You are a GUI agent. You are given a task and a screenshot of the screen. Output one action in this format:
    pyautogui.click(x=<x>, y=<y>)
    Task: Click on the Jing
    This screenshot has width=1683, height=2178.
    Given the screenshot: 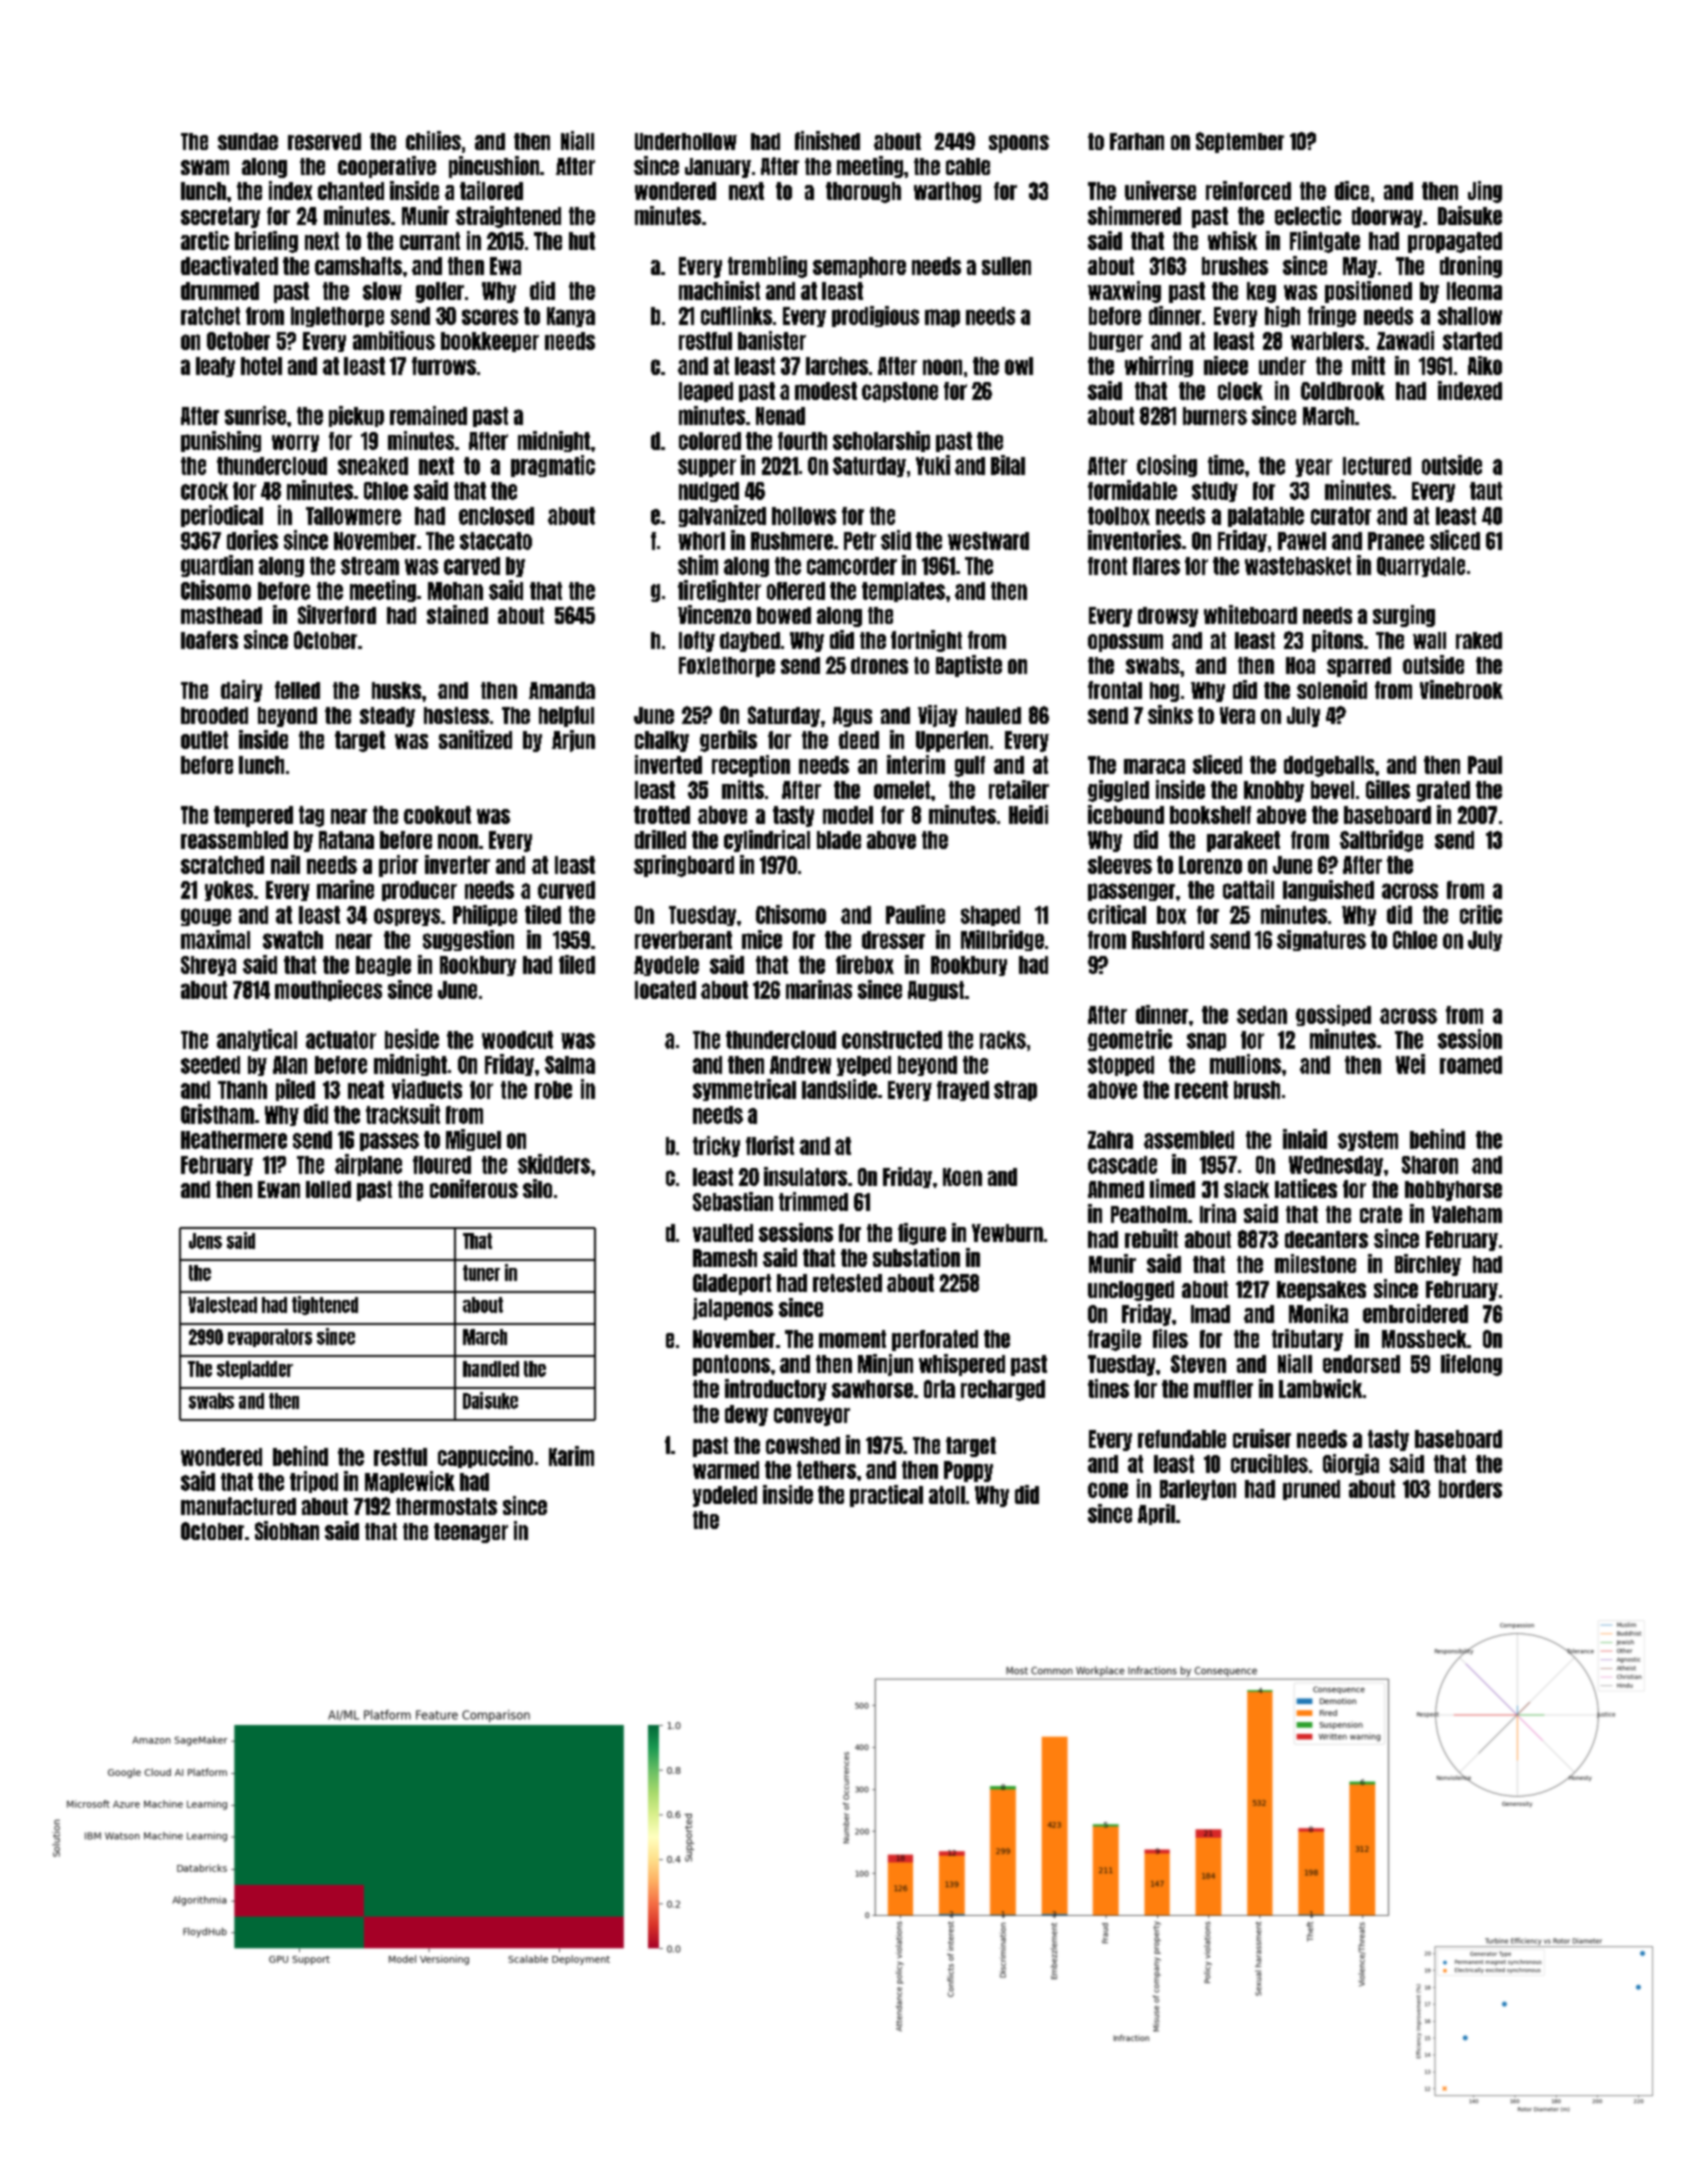 What is the action you would take?
    pyautogui.click(x=1485, y=192)
